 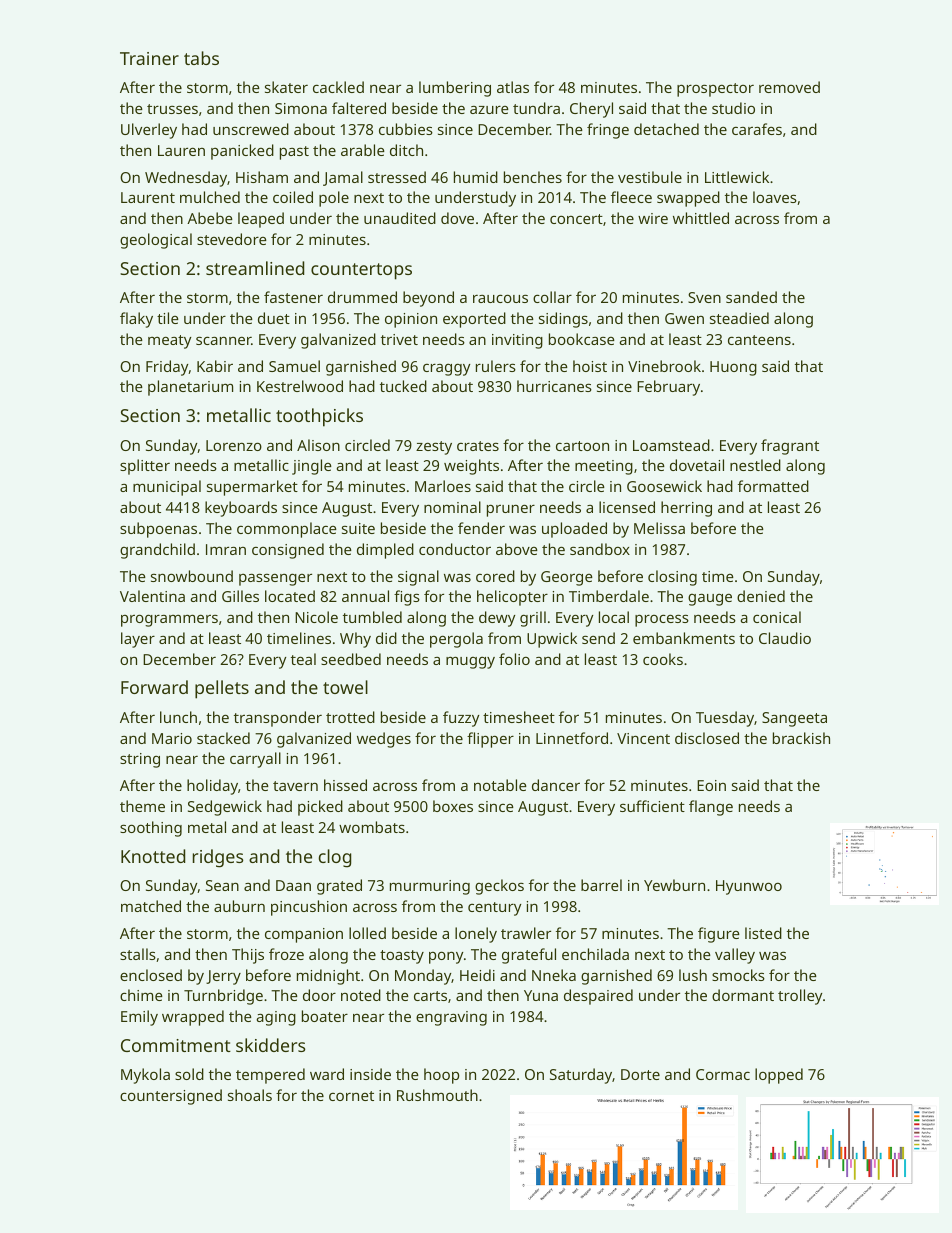 I want to click on pergola, so click(x=456, y=640).
